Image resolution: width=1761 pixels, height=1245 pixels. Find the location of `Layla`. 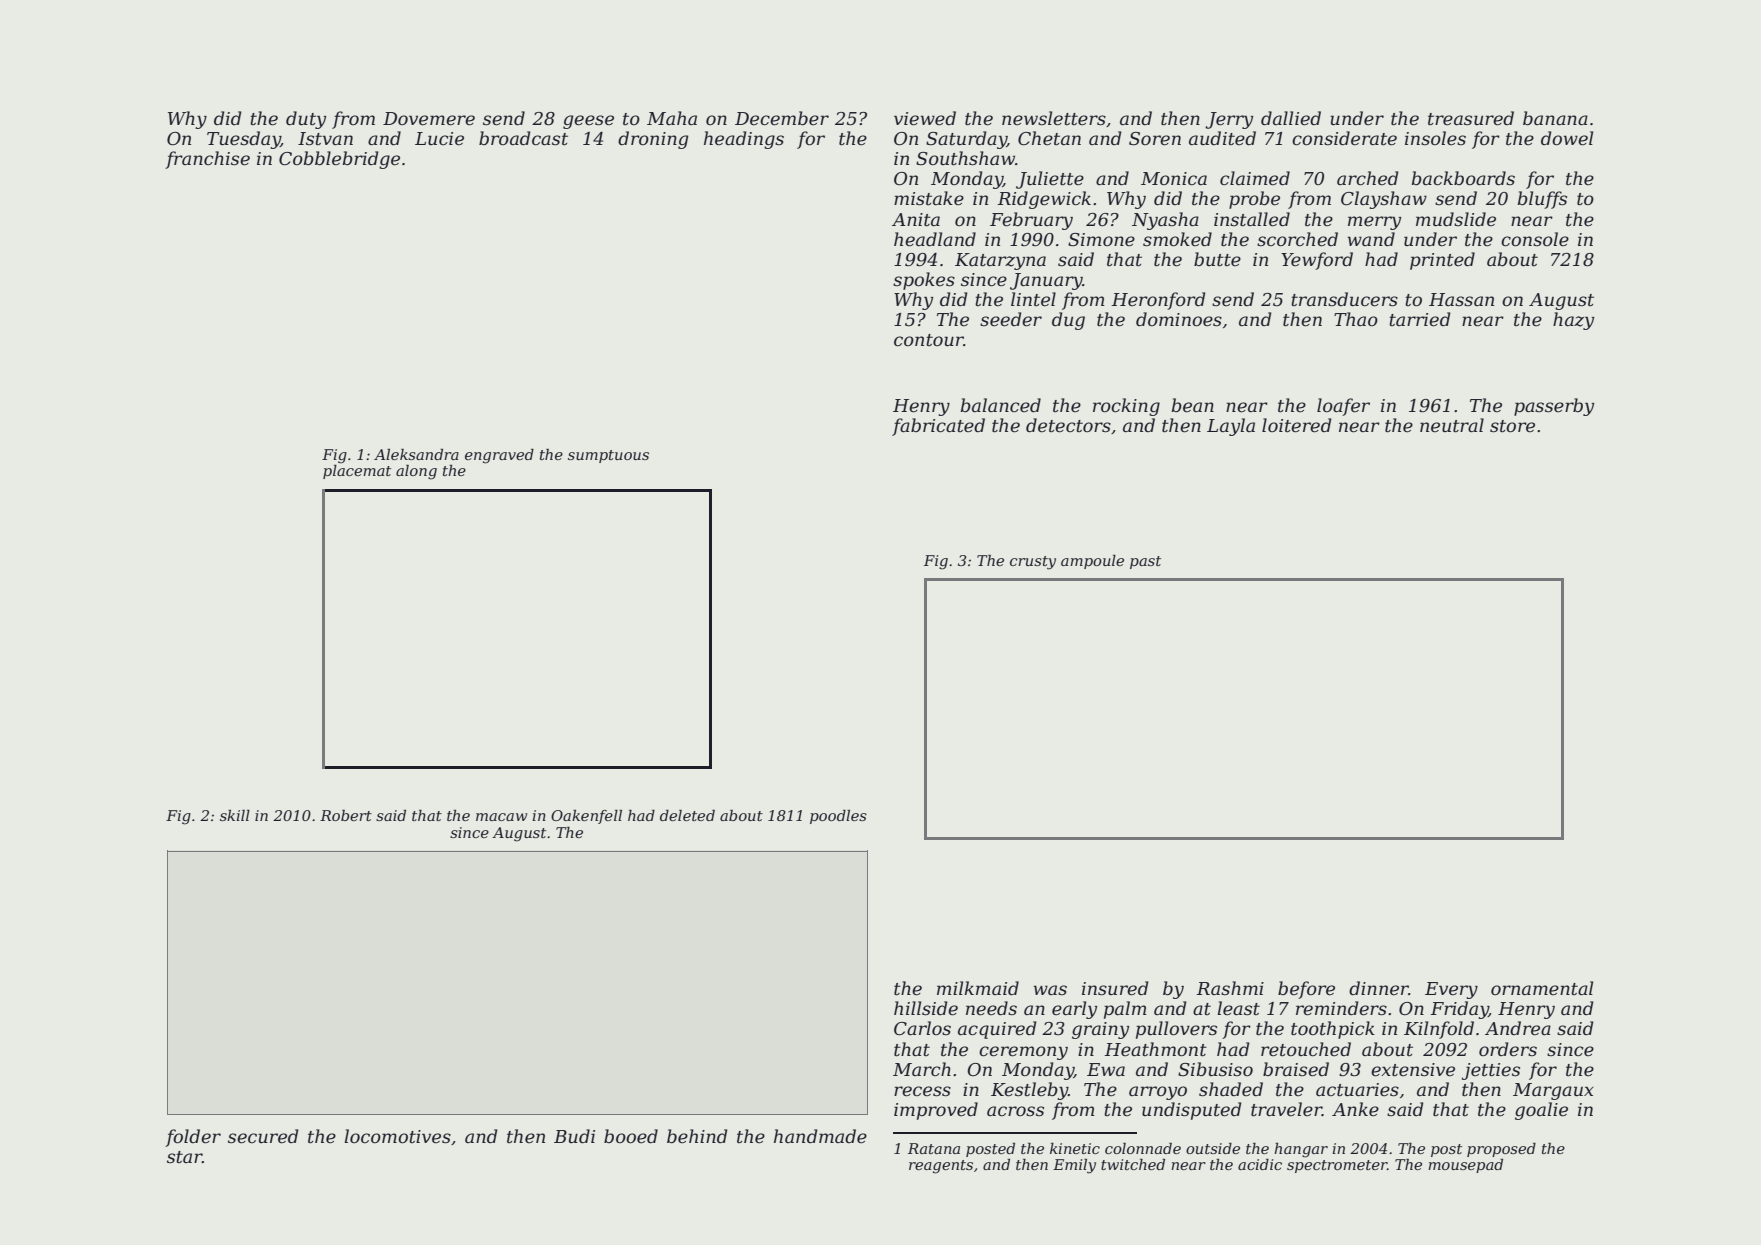

Layla is located at coordinates (1231, 427).
